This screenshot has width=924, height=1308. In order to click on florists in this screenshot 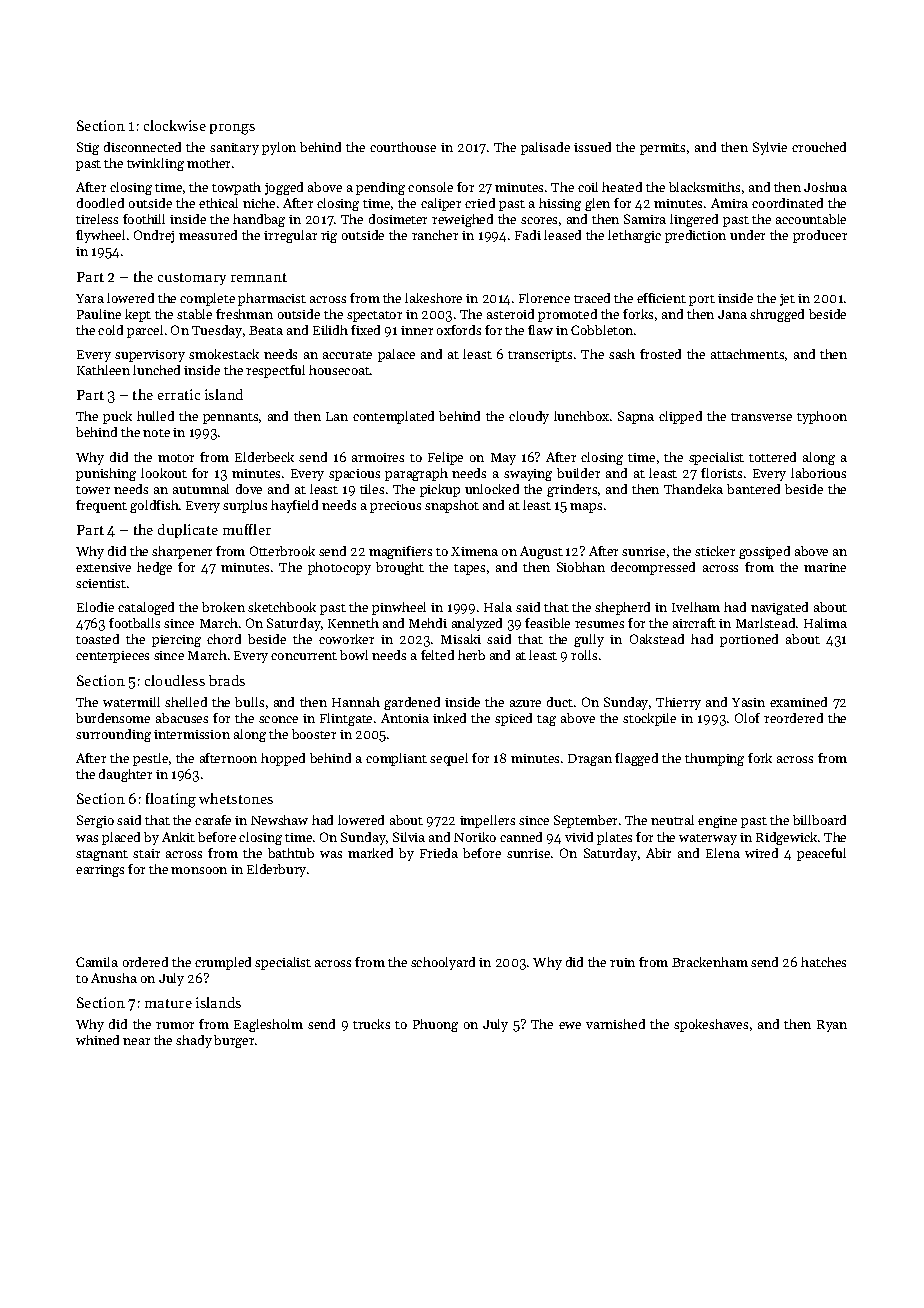, I will do `click(721, 473)`.
